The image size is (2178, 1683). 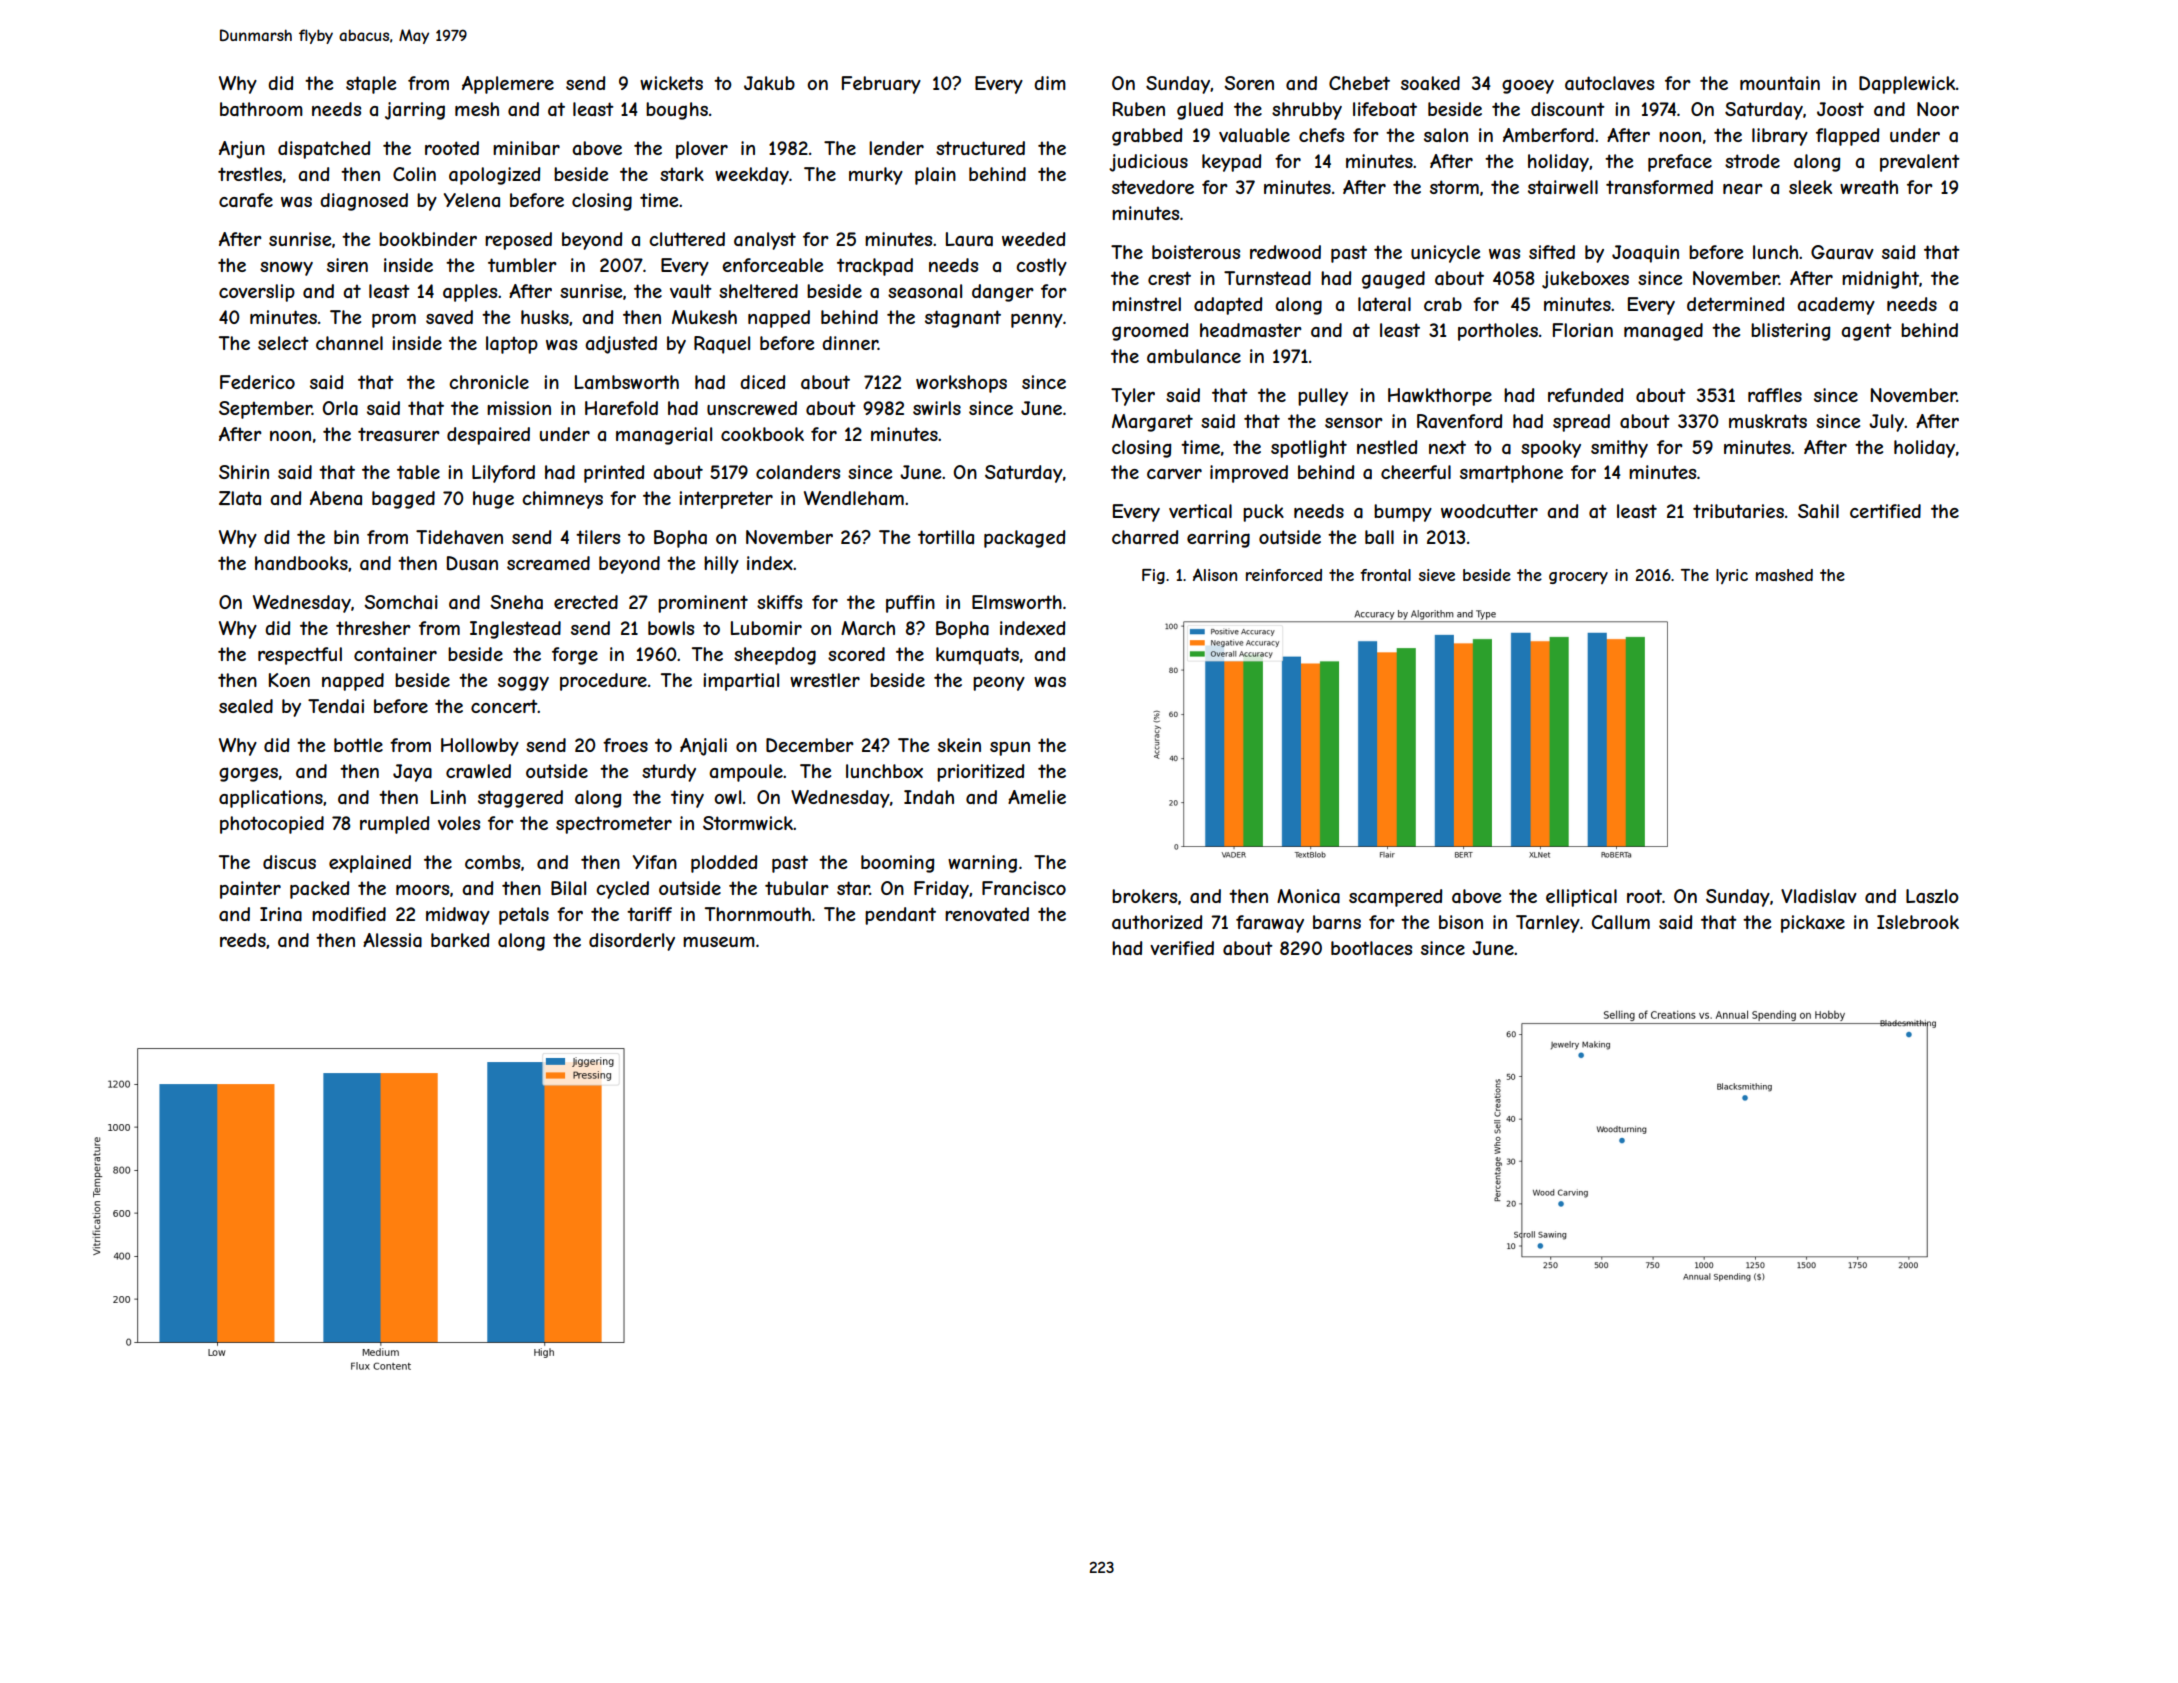 What do you see at coordinates (671, 628) in the screenshot?
I see `bowls` at bounding box center [671, 628].
